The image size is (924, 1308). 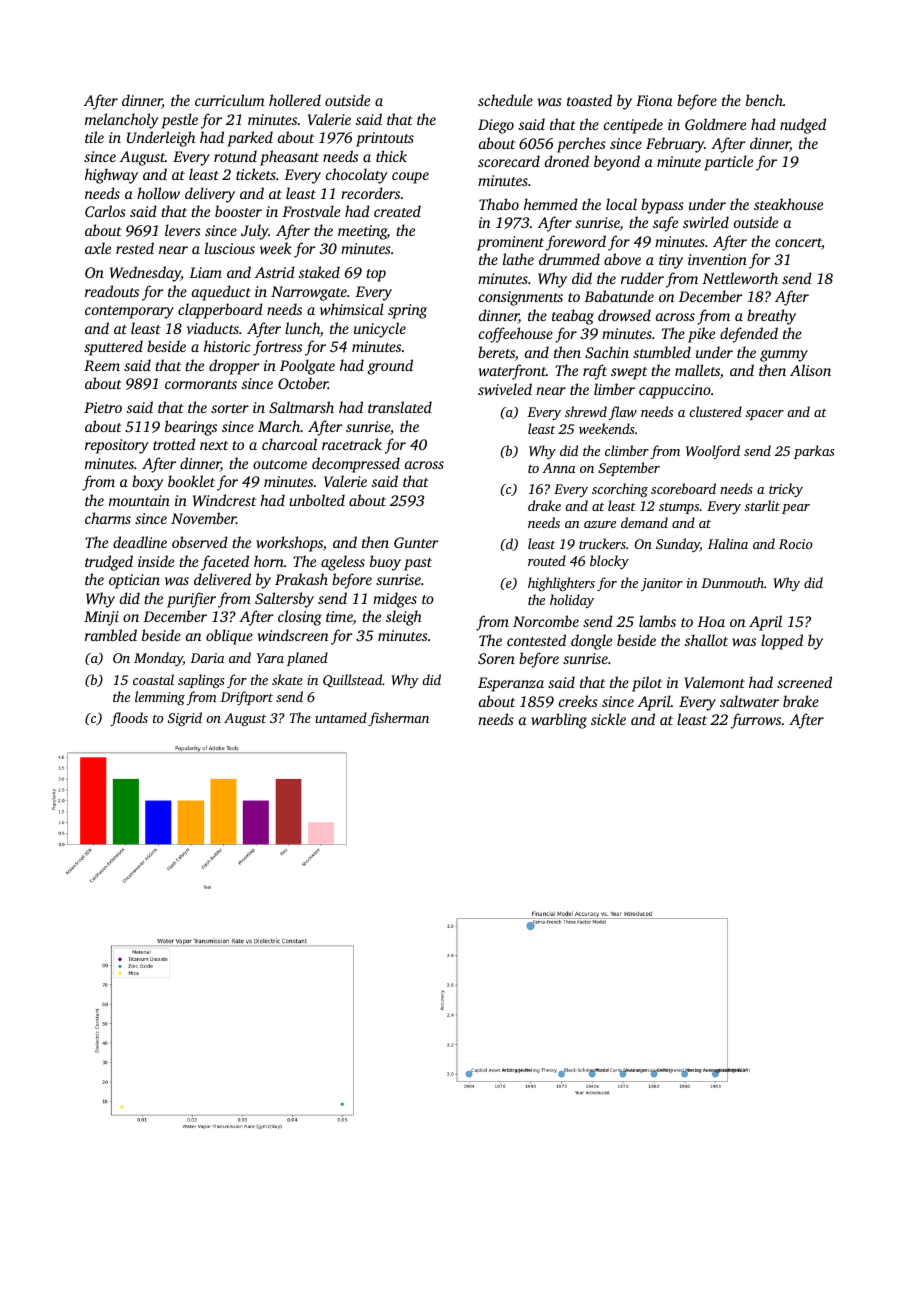 What do you see at coordinates (134, 581) in the image?
I see `optician` at bounding box center [134, 581].
